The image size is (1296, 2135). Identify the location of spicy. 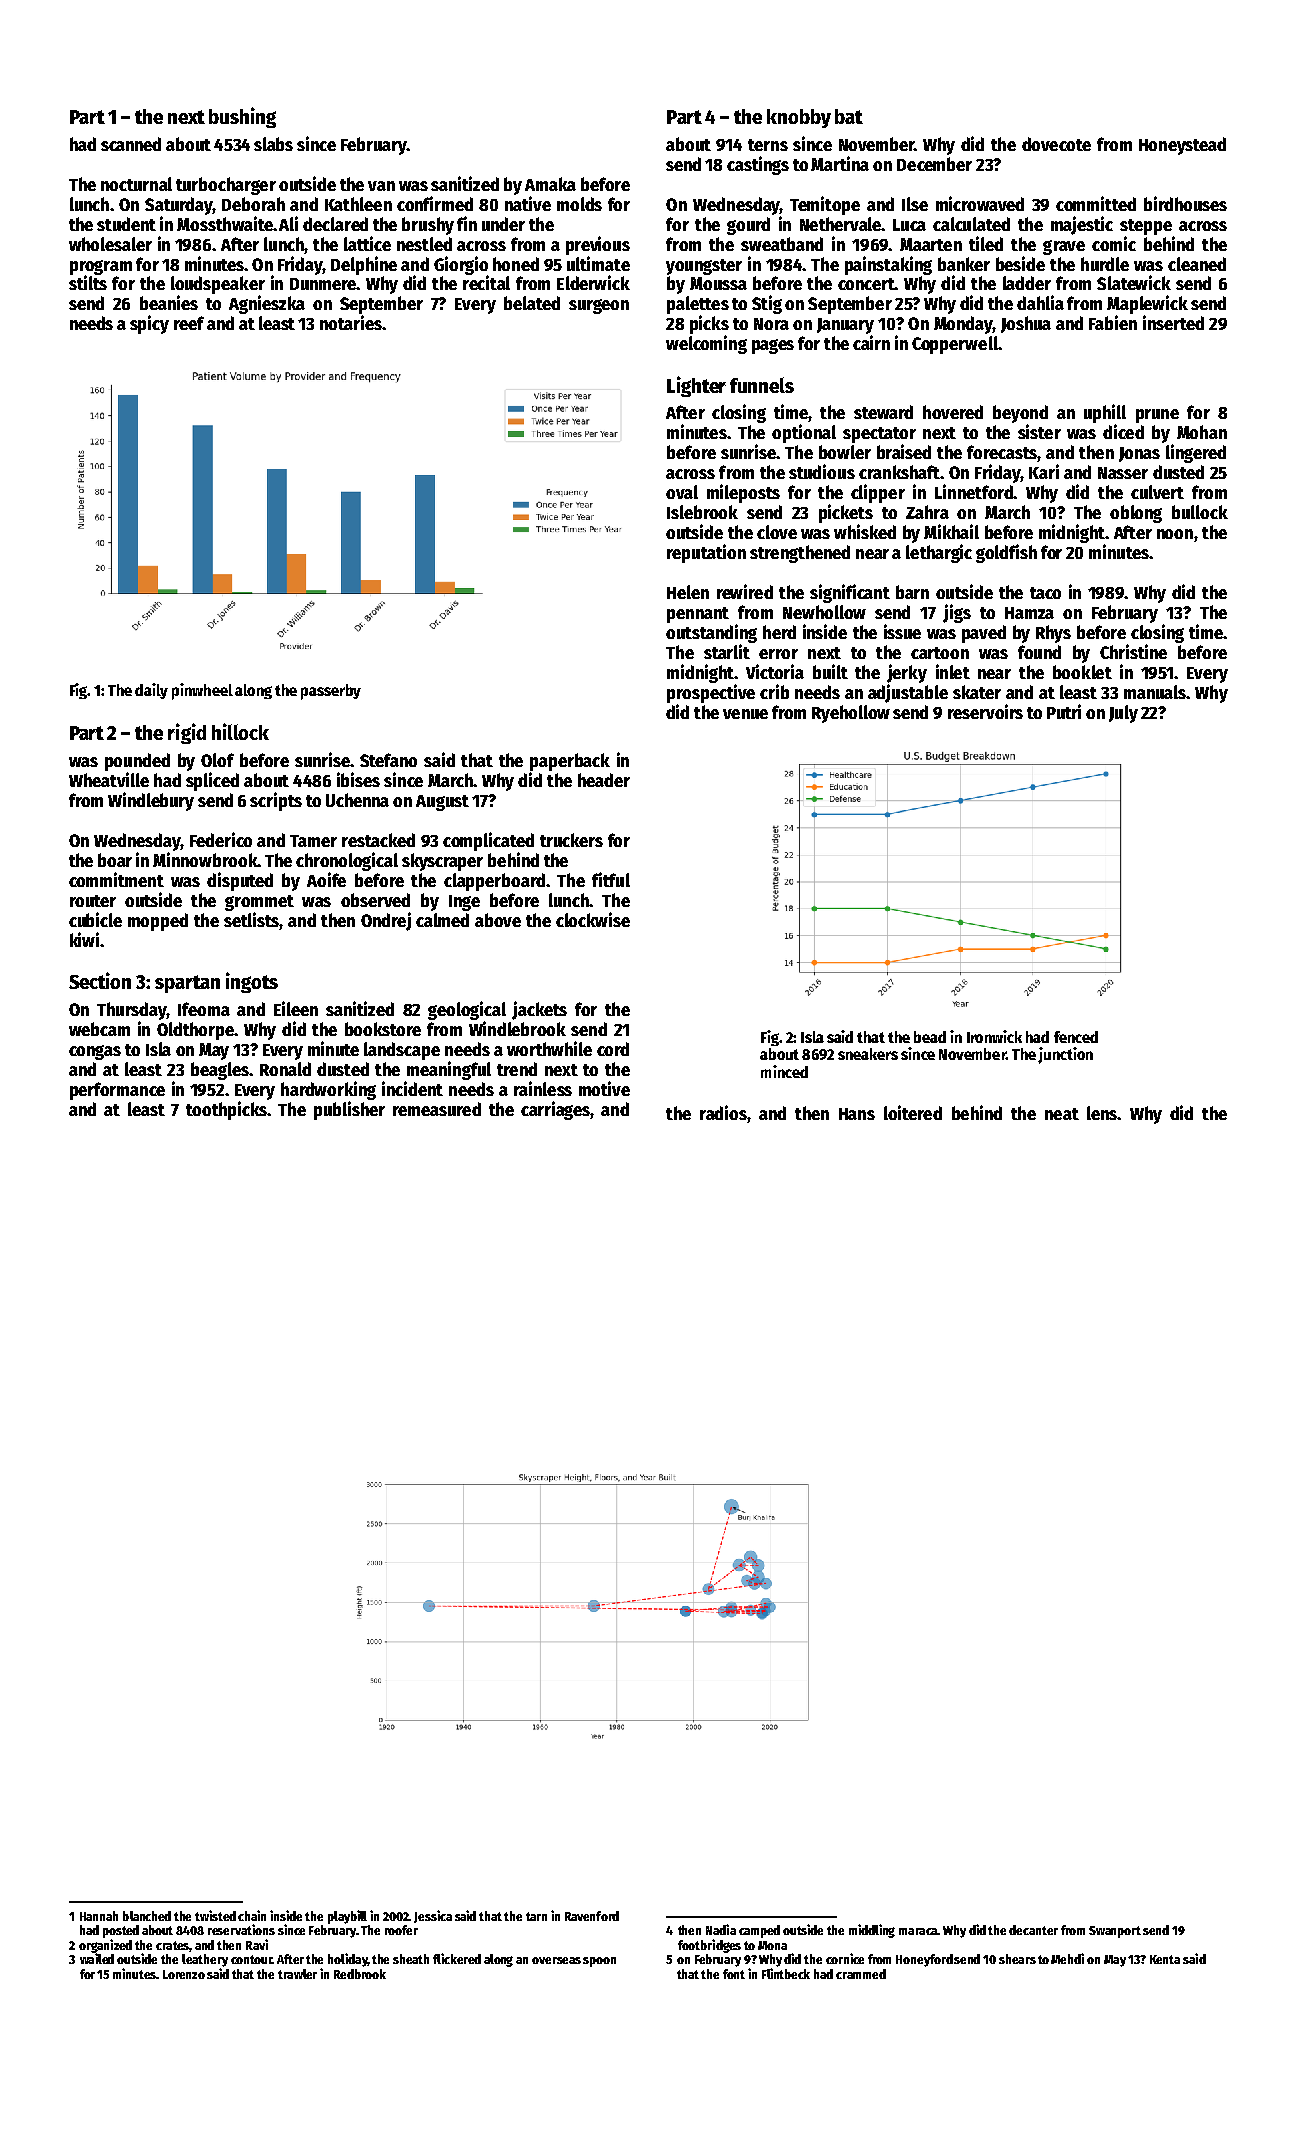
(149, 324).
